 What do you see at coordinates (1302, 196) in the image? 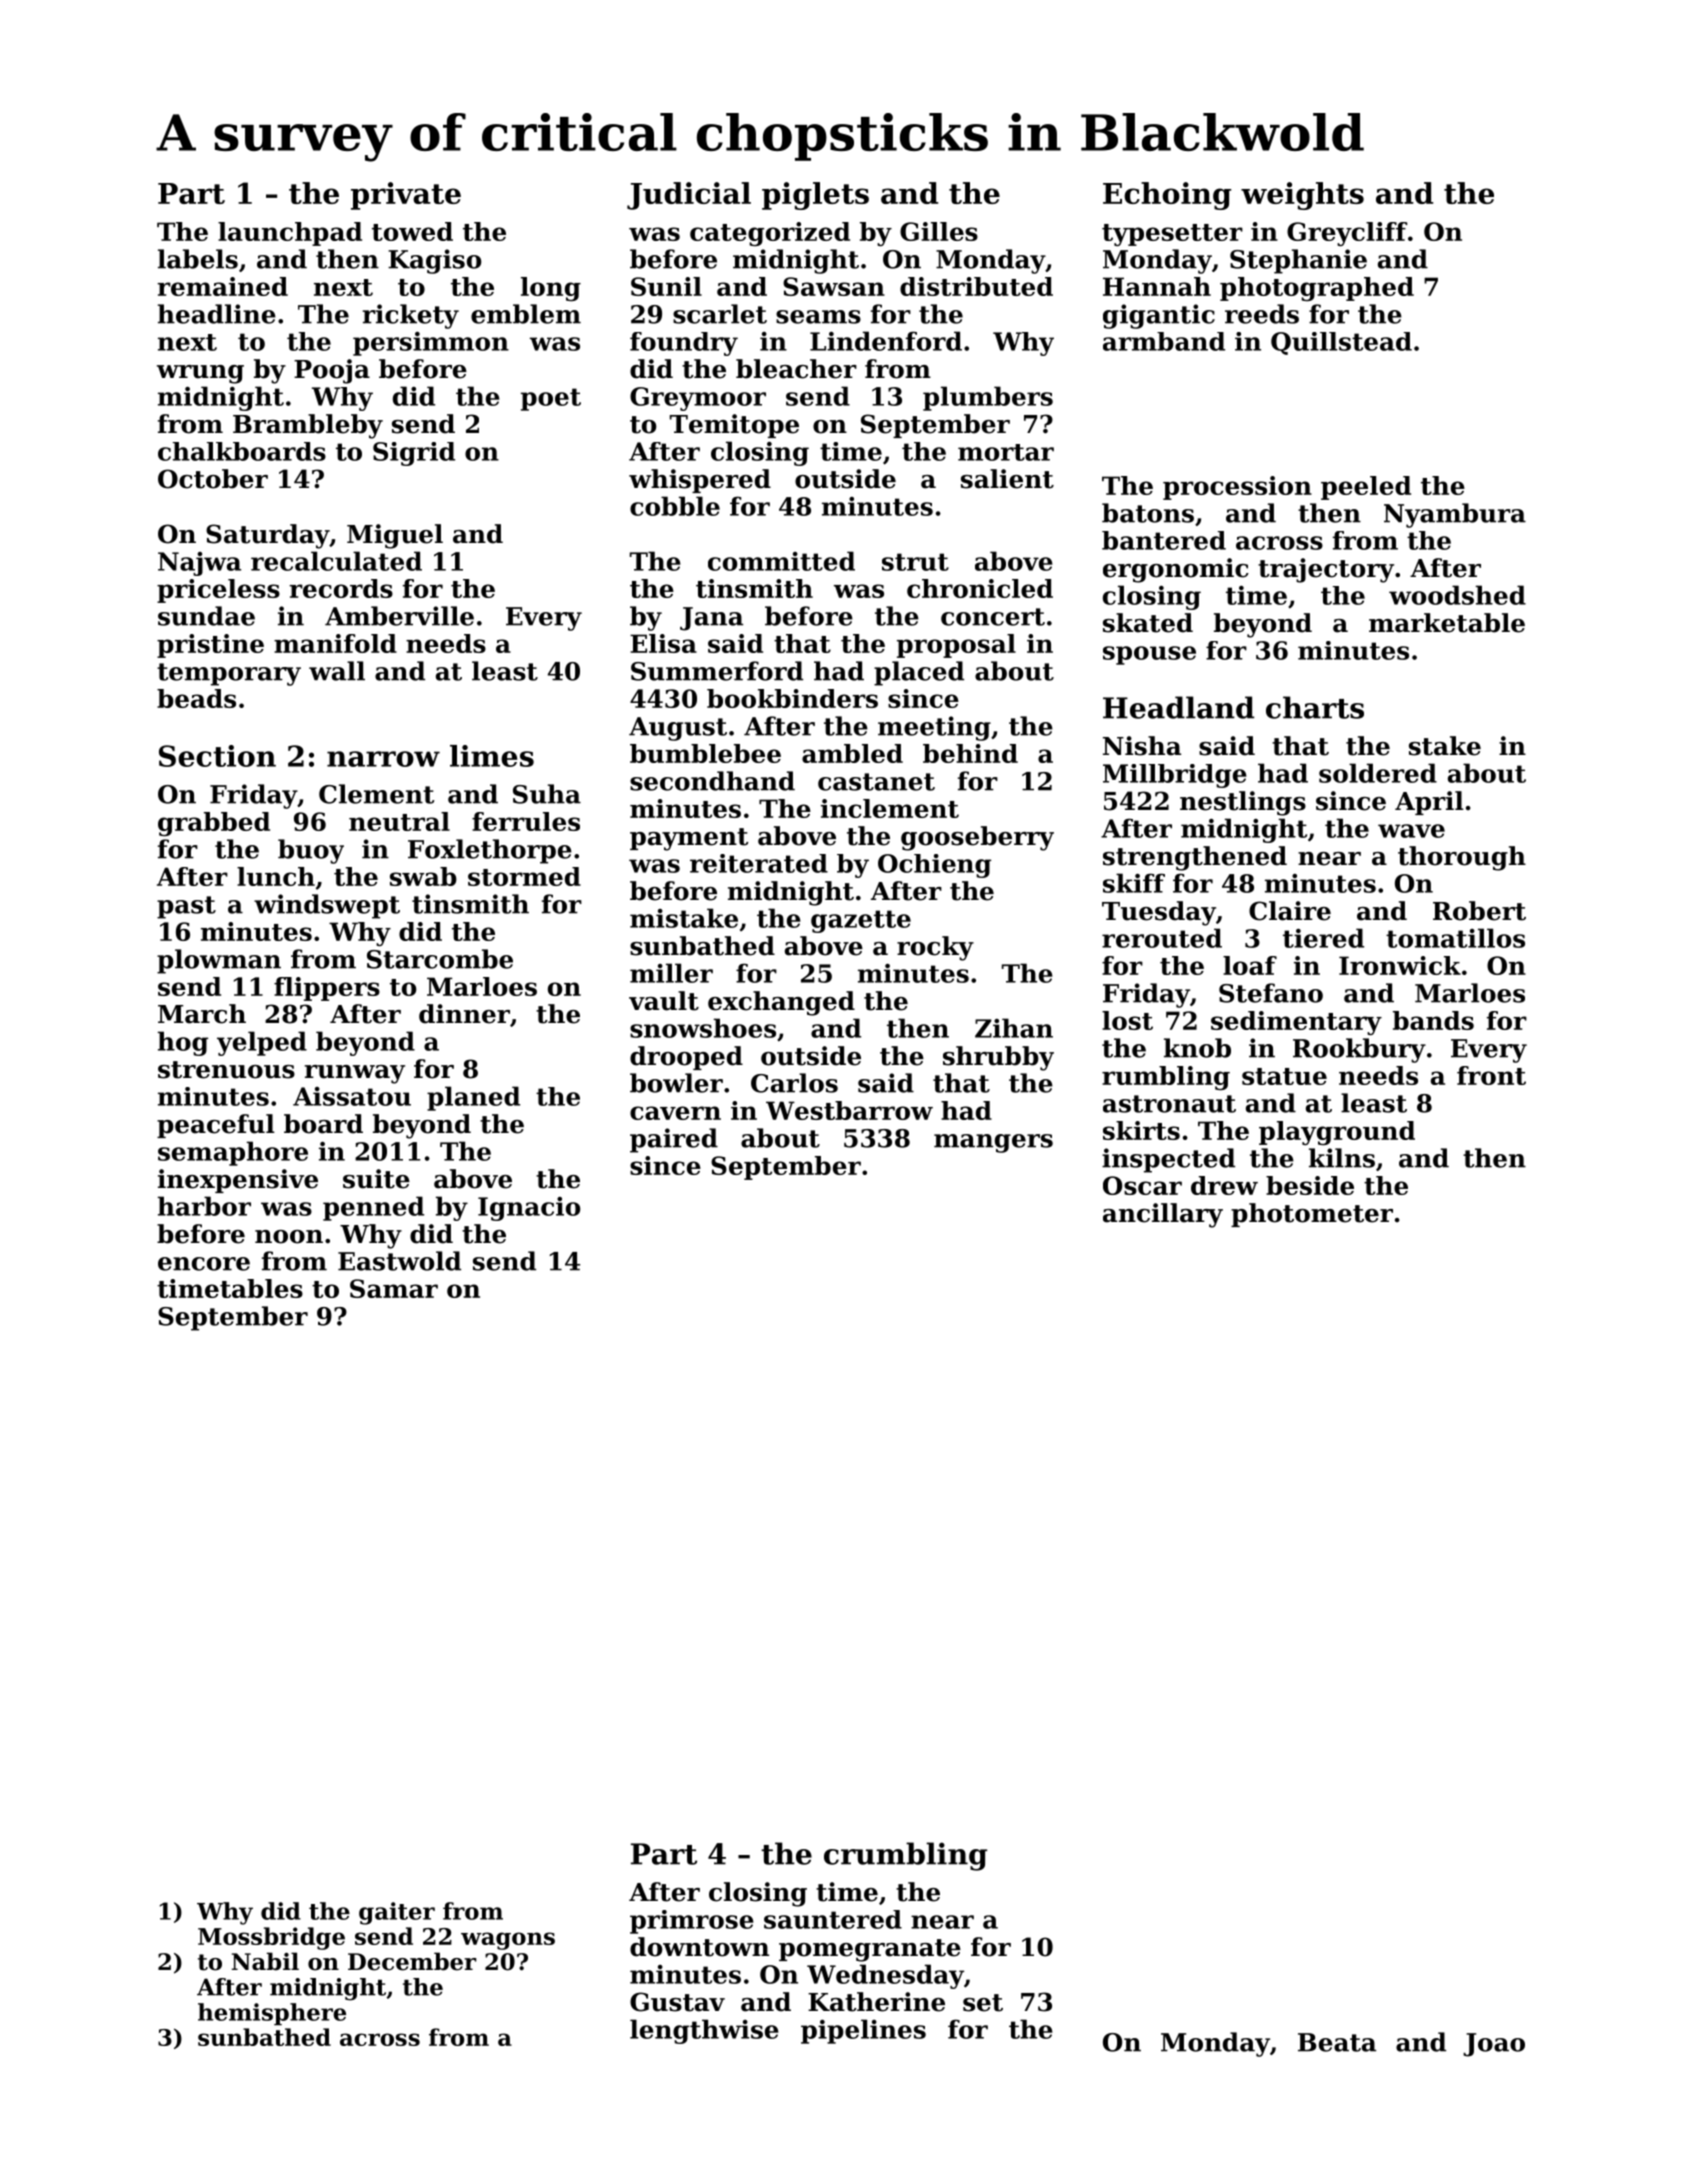
I see `weights` at bounding box center [1302, 196].
